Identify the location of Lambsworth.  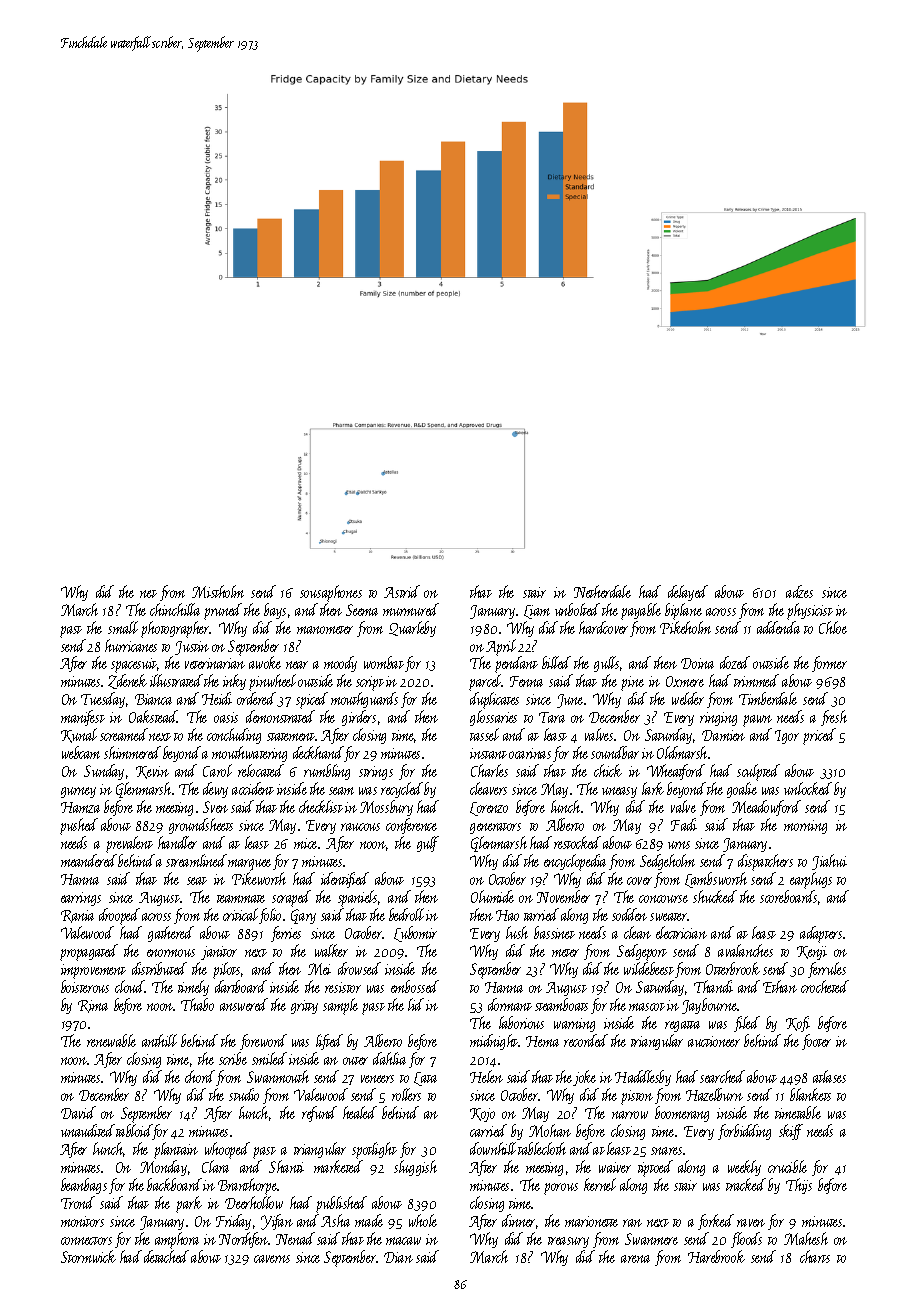
(716, 880).
